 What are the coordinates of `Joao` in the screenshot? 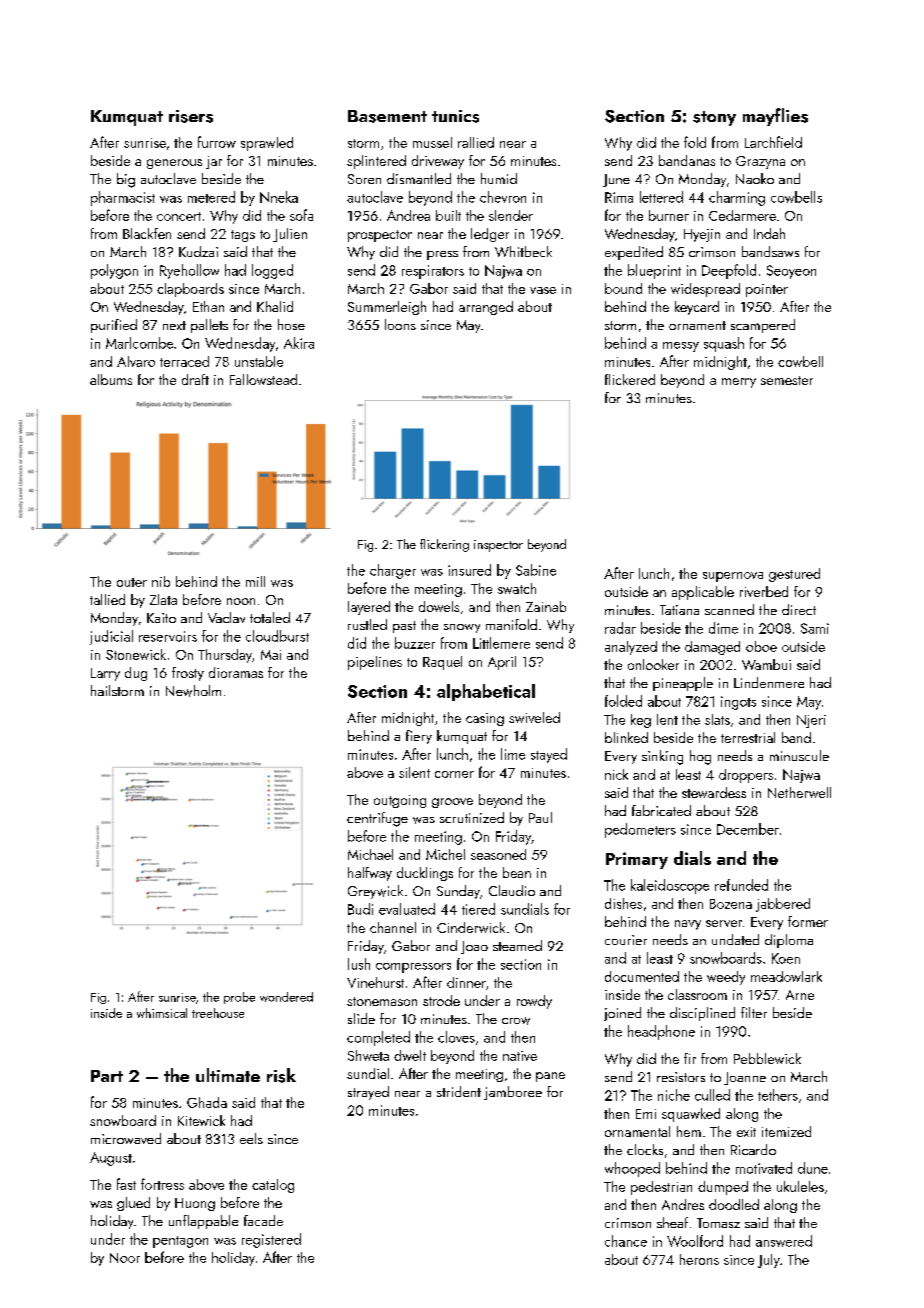 It's located at (474, 947).
